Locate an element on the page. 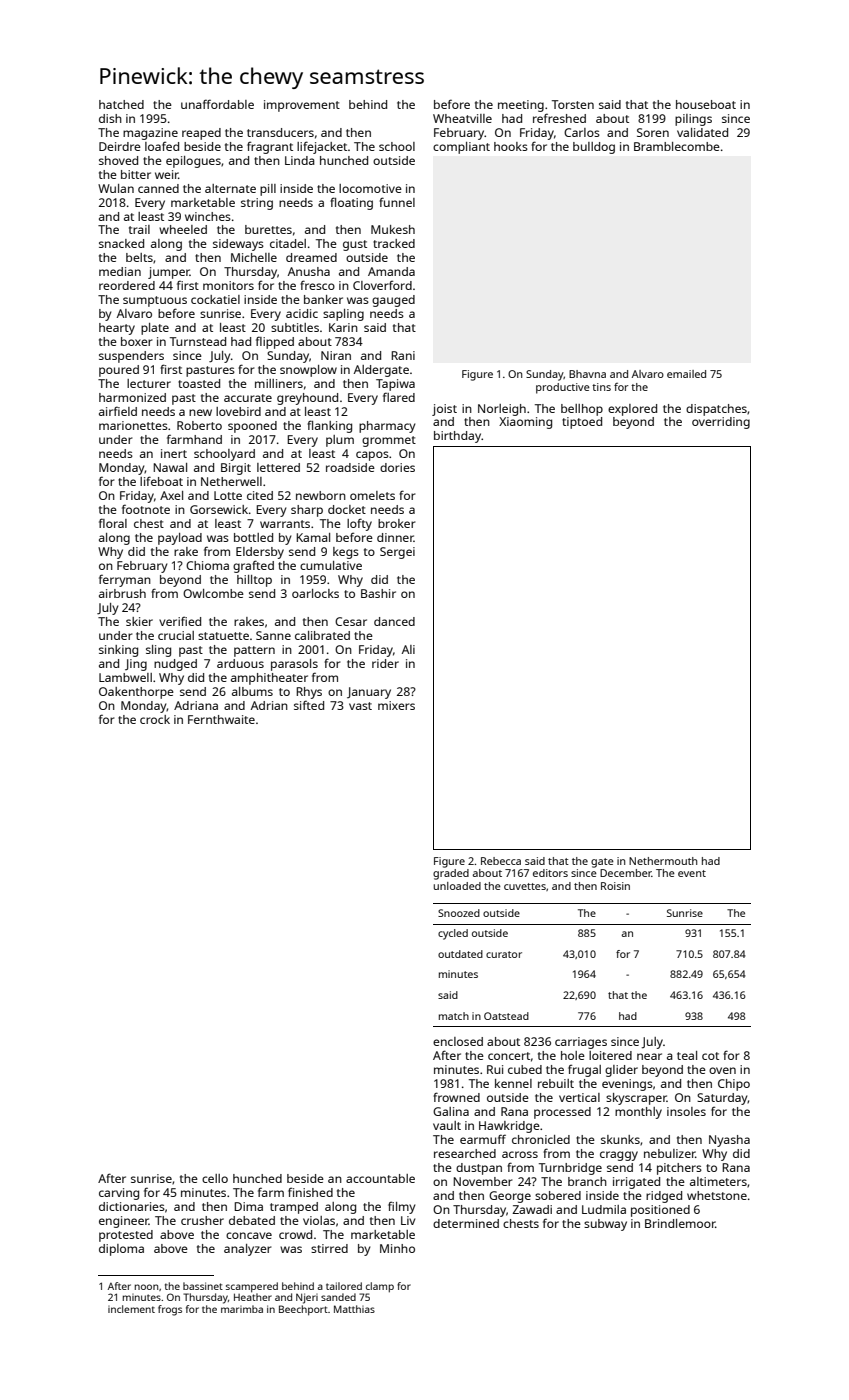  Nethermouth is located at coordinates (663, 861).
